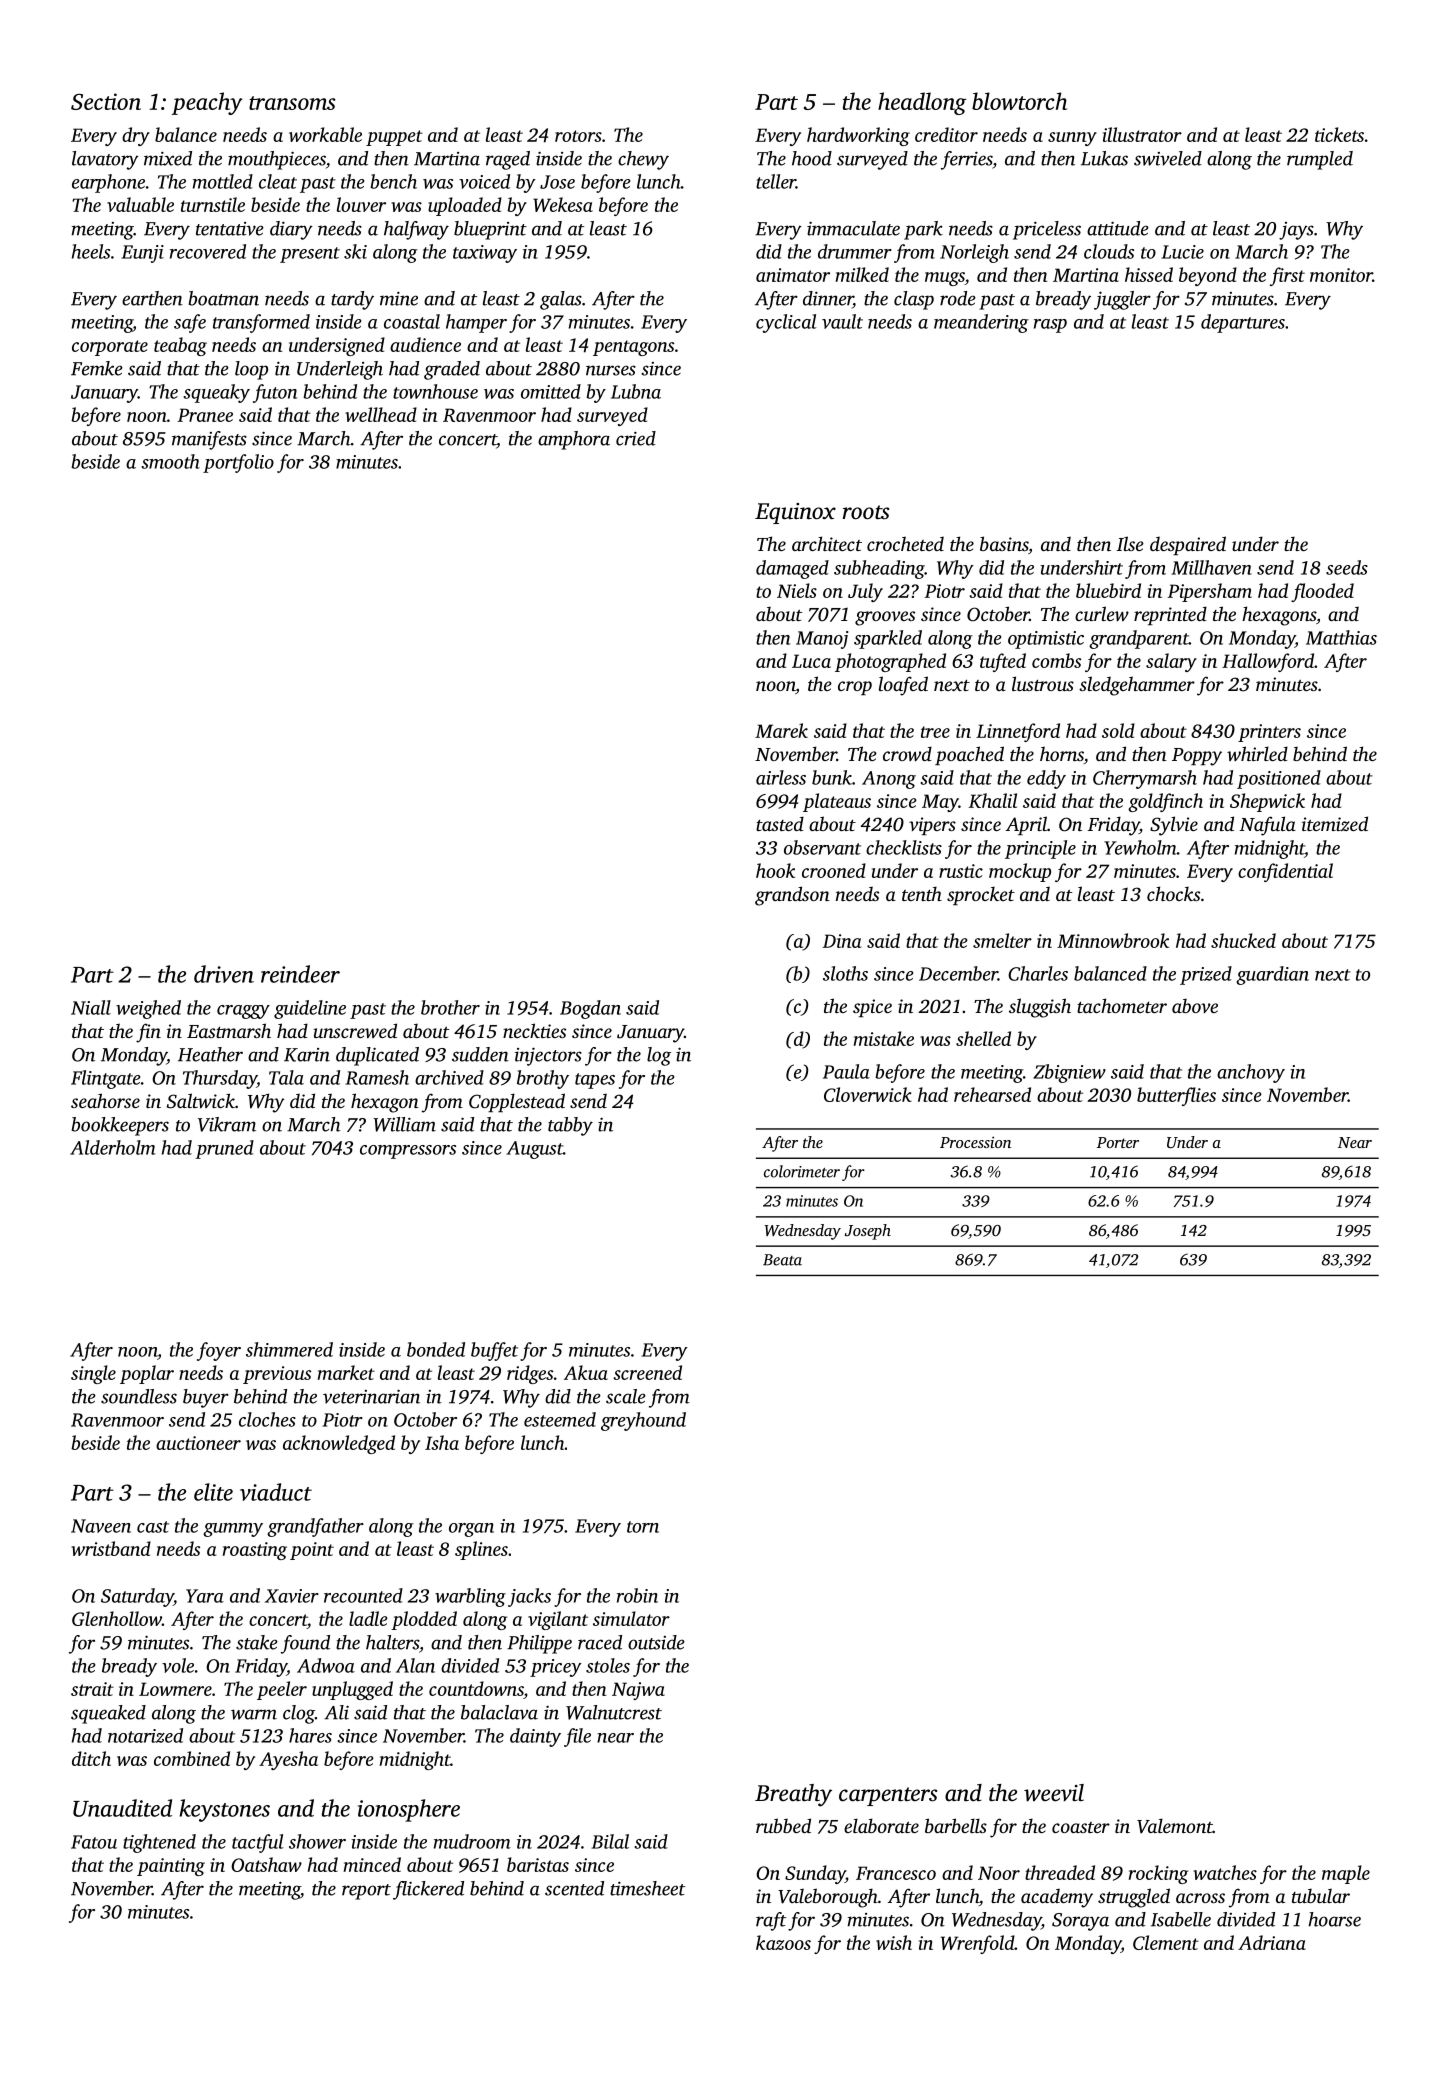 The height and width of the document is (2100, 1450). I want to click on ditch, so click(91, 1758).
